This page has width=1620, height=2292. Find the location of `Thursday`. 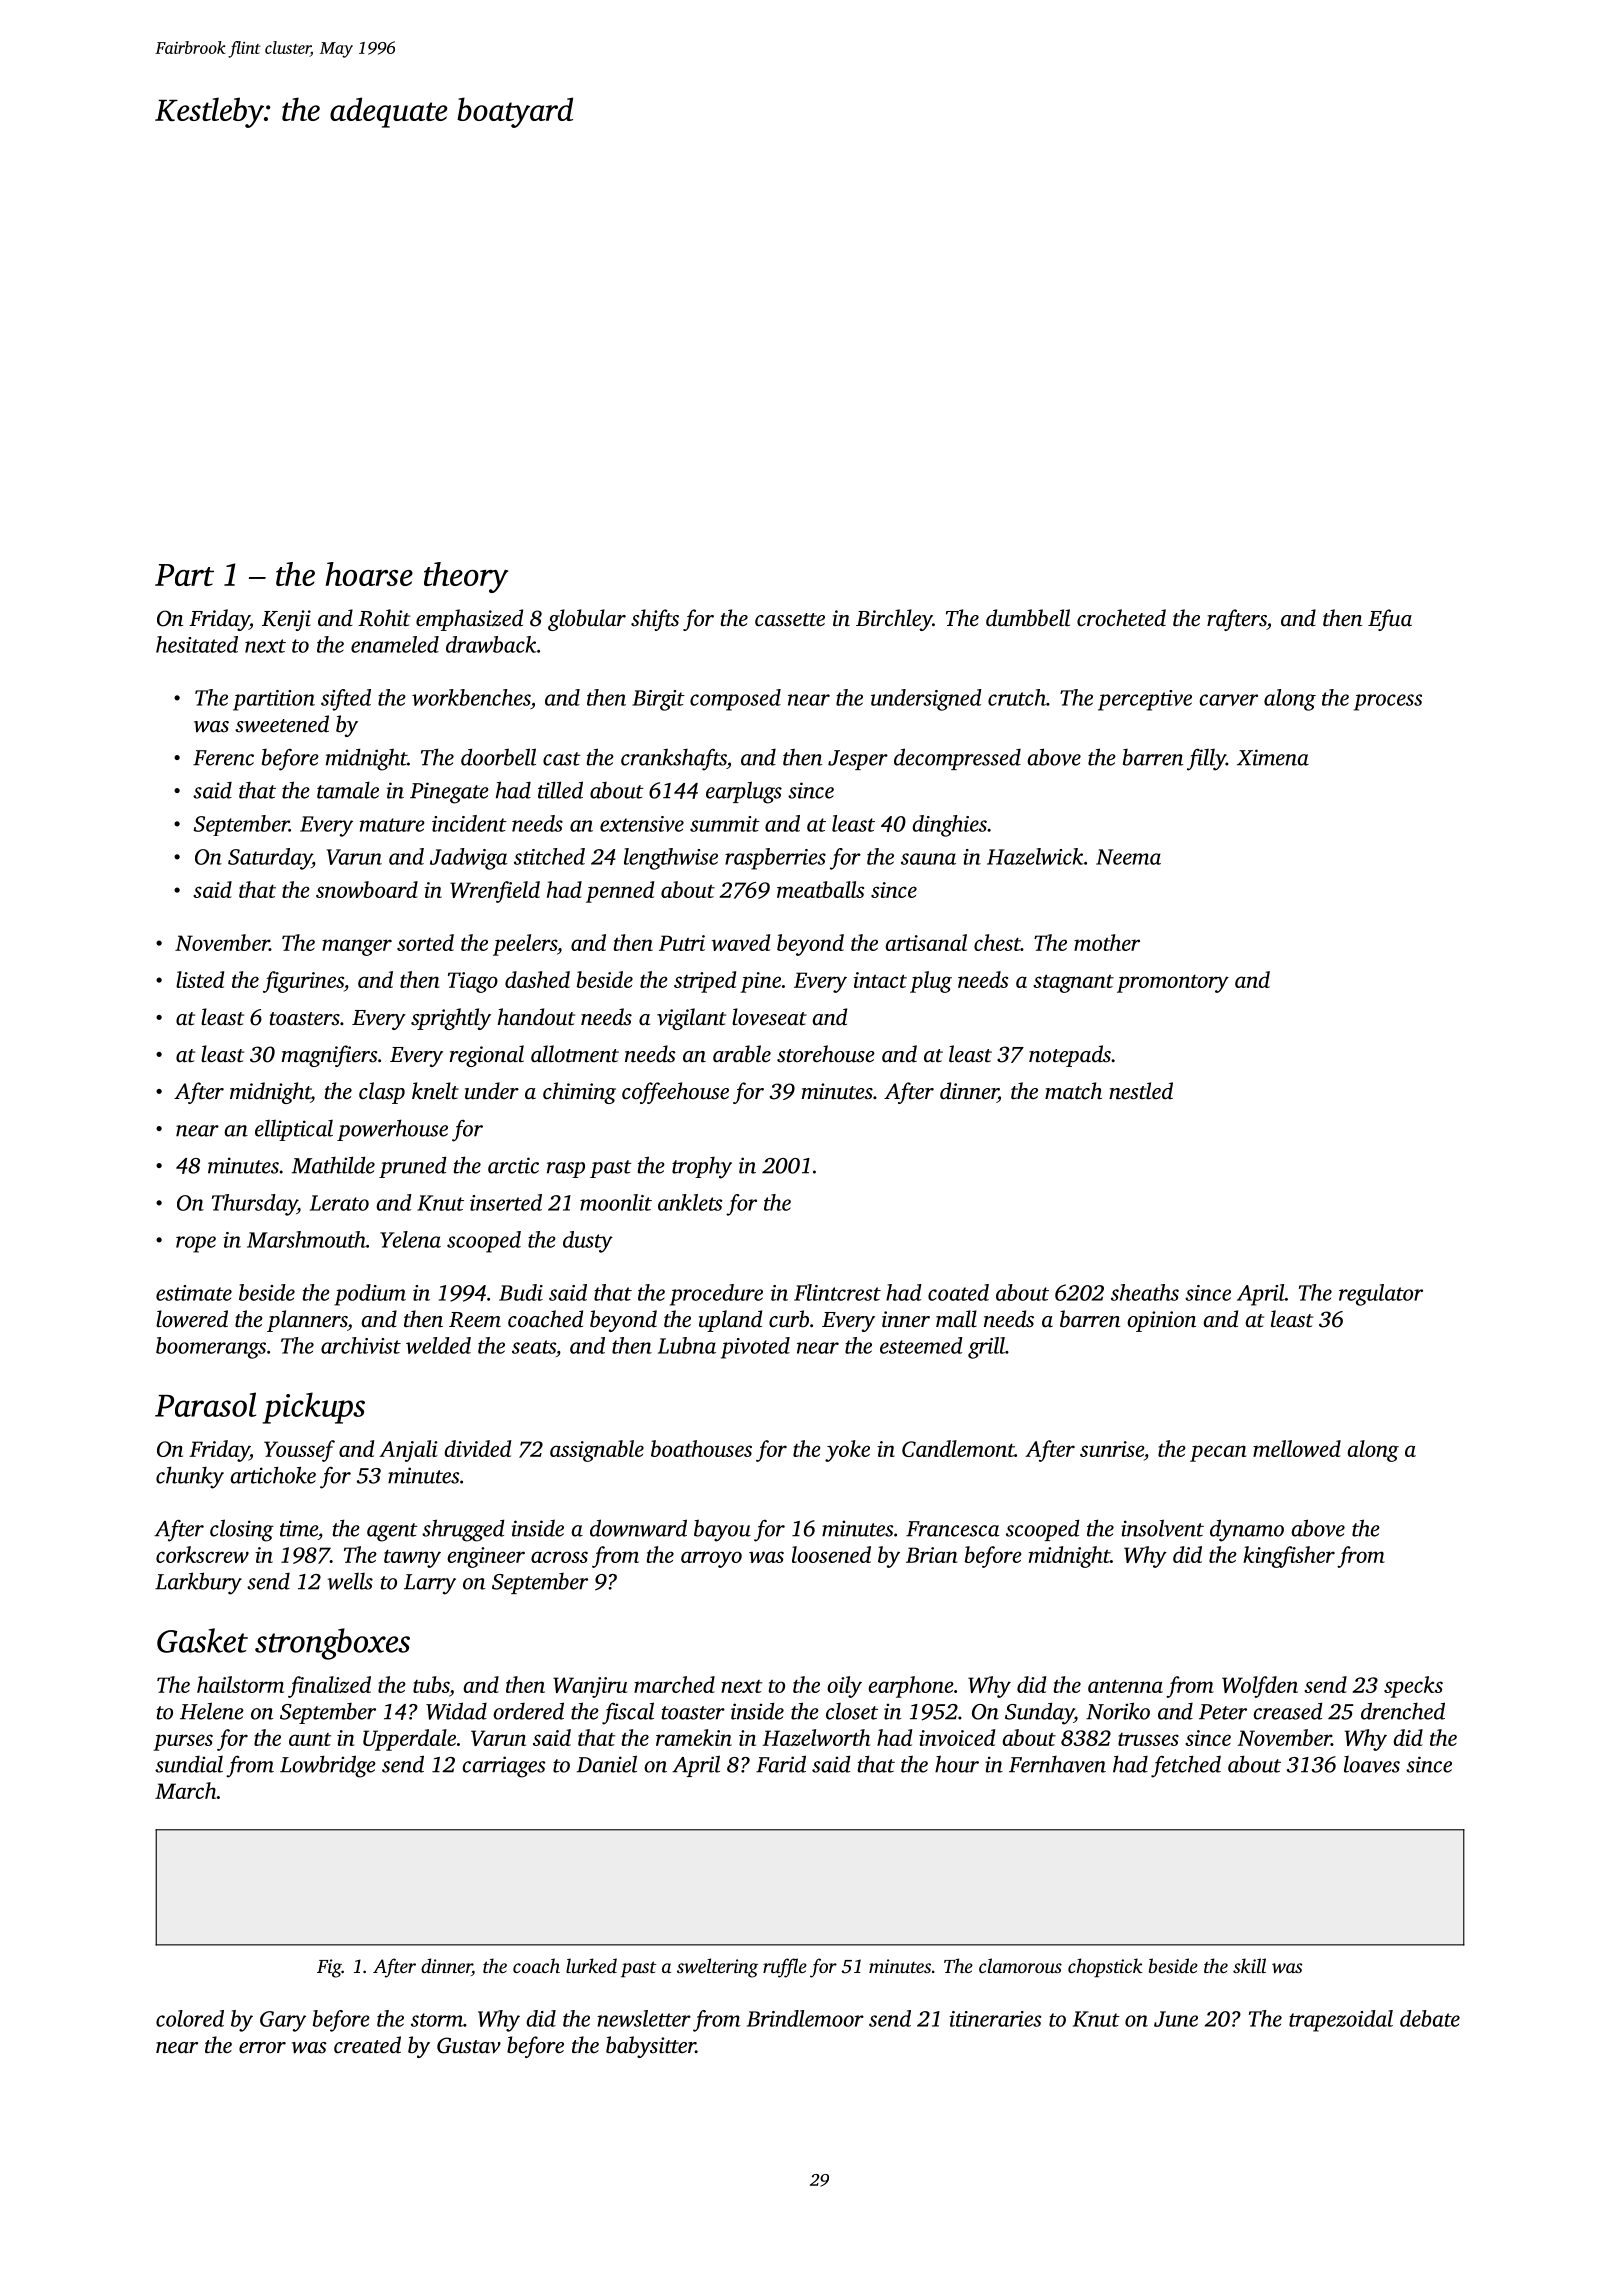

Thursday is located at coordinates (254, 1205).
